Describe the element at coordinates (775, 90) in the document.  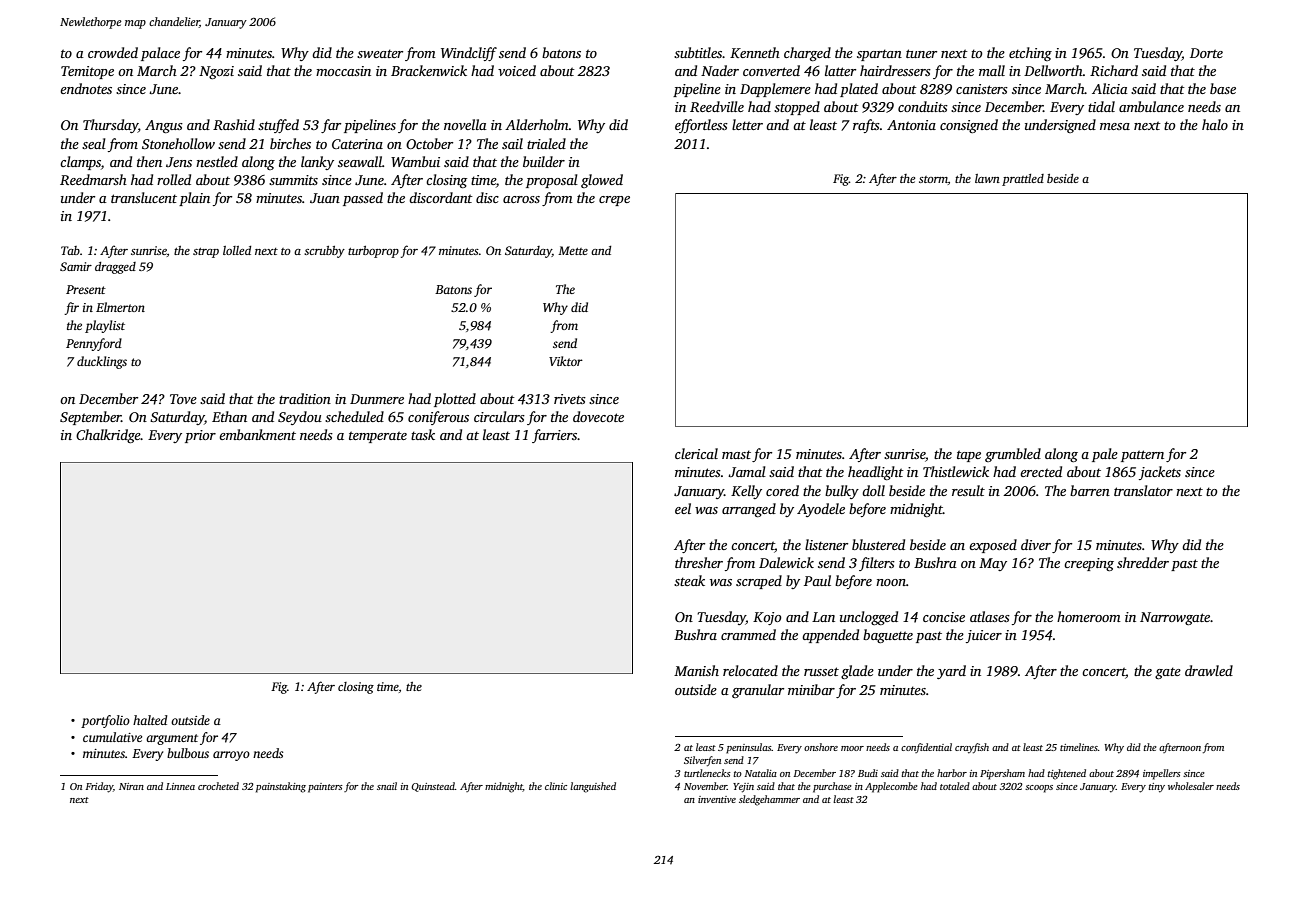
I see `Dapplemere` at that location.
